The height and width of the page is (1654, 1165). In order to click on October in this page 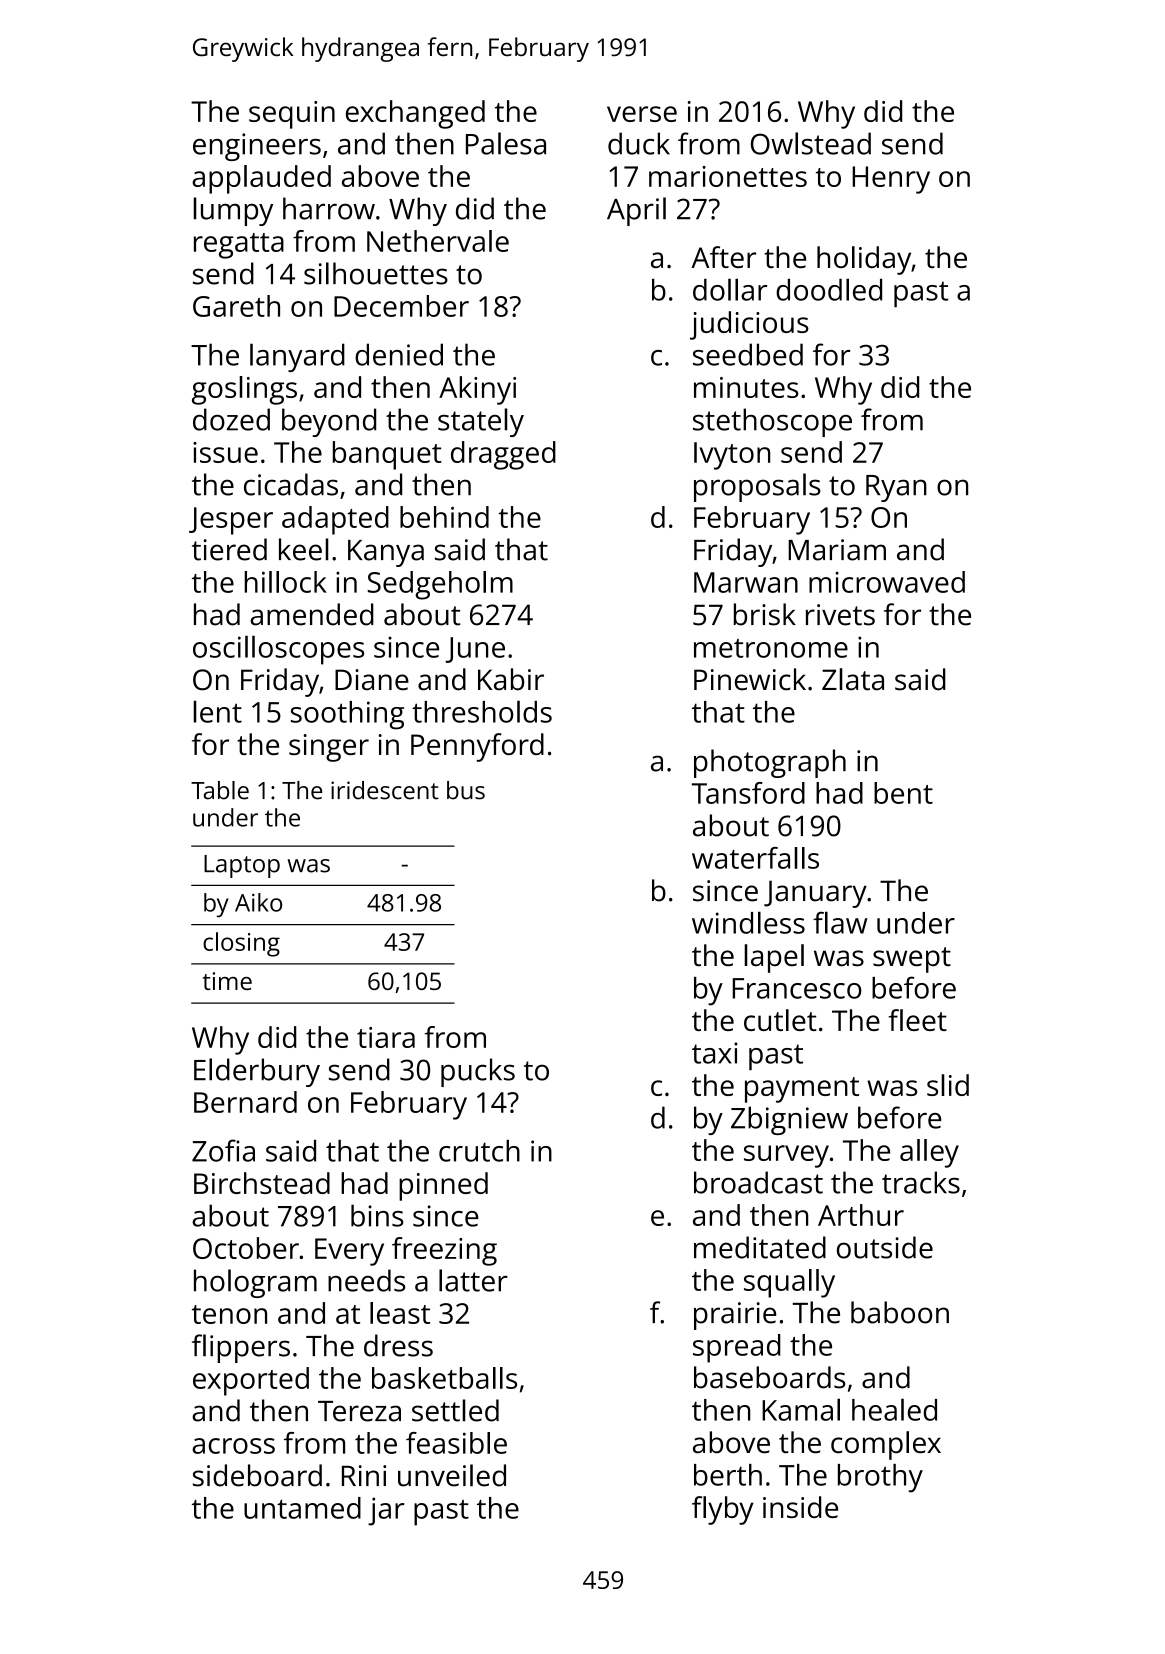, I will do `click(246, 1248)`.
